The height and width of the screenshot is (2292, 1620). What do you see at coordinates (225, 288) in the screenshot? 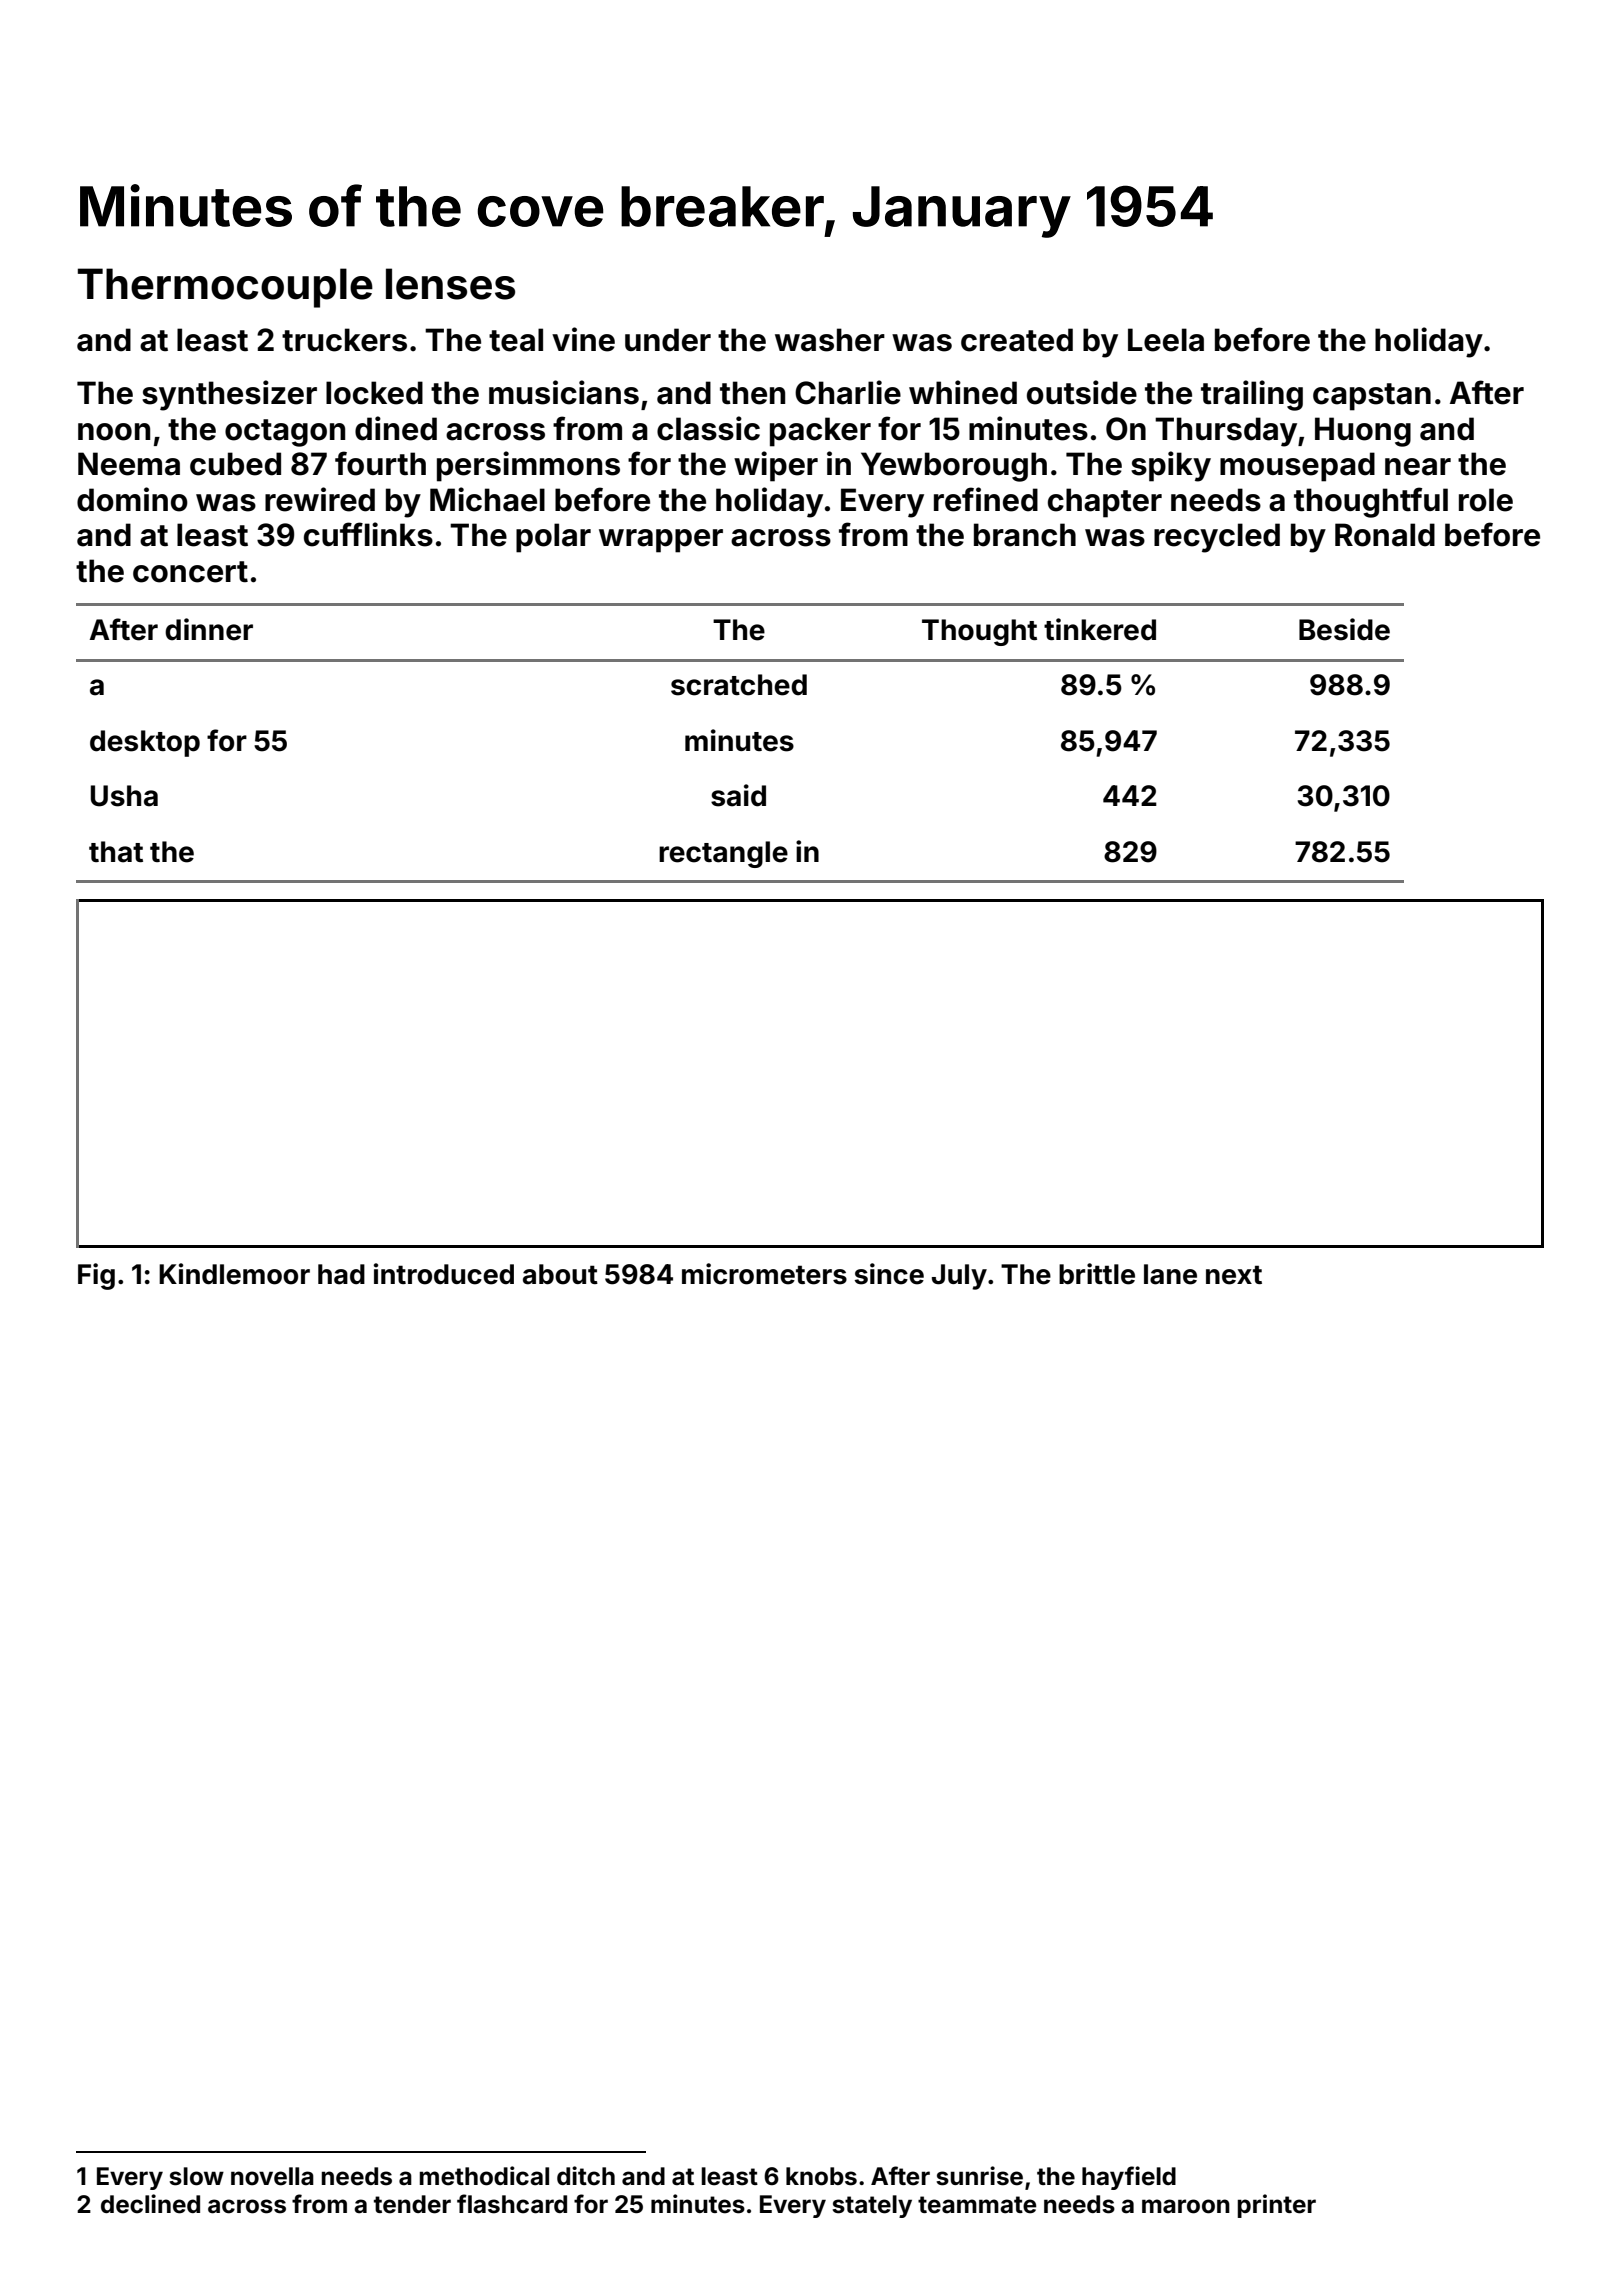
I see `Thermocouple` at bounding box center [225, 288].
